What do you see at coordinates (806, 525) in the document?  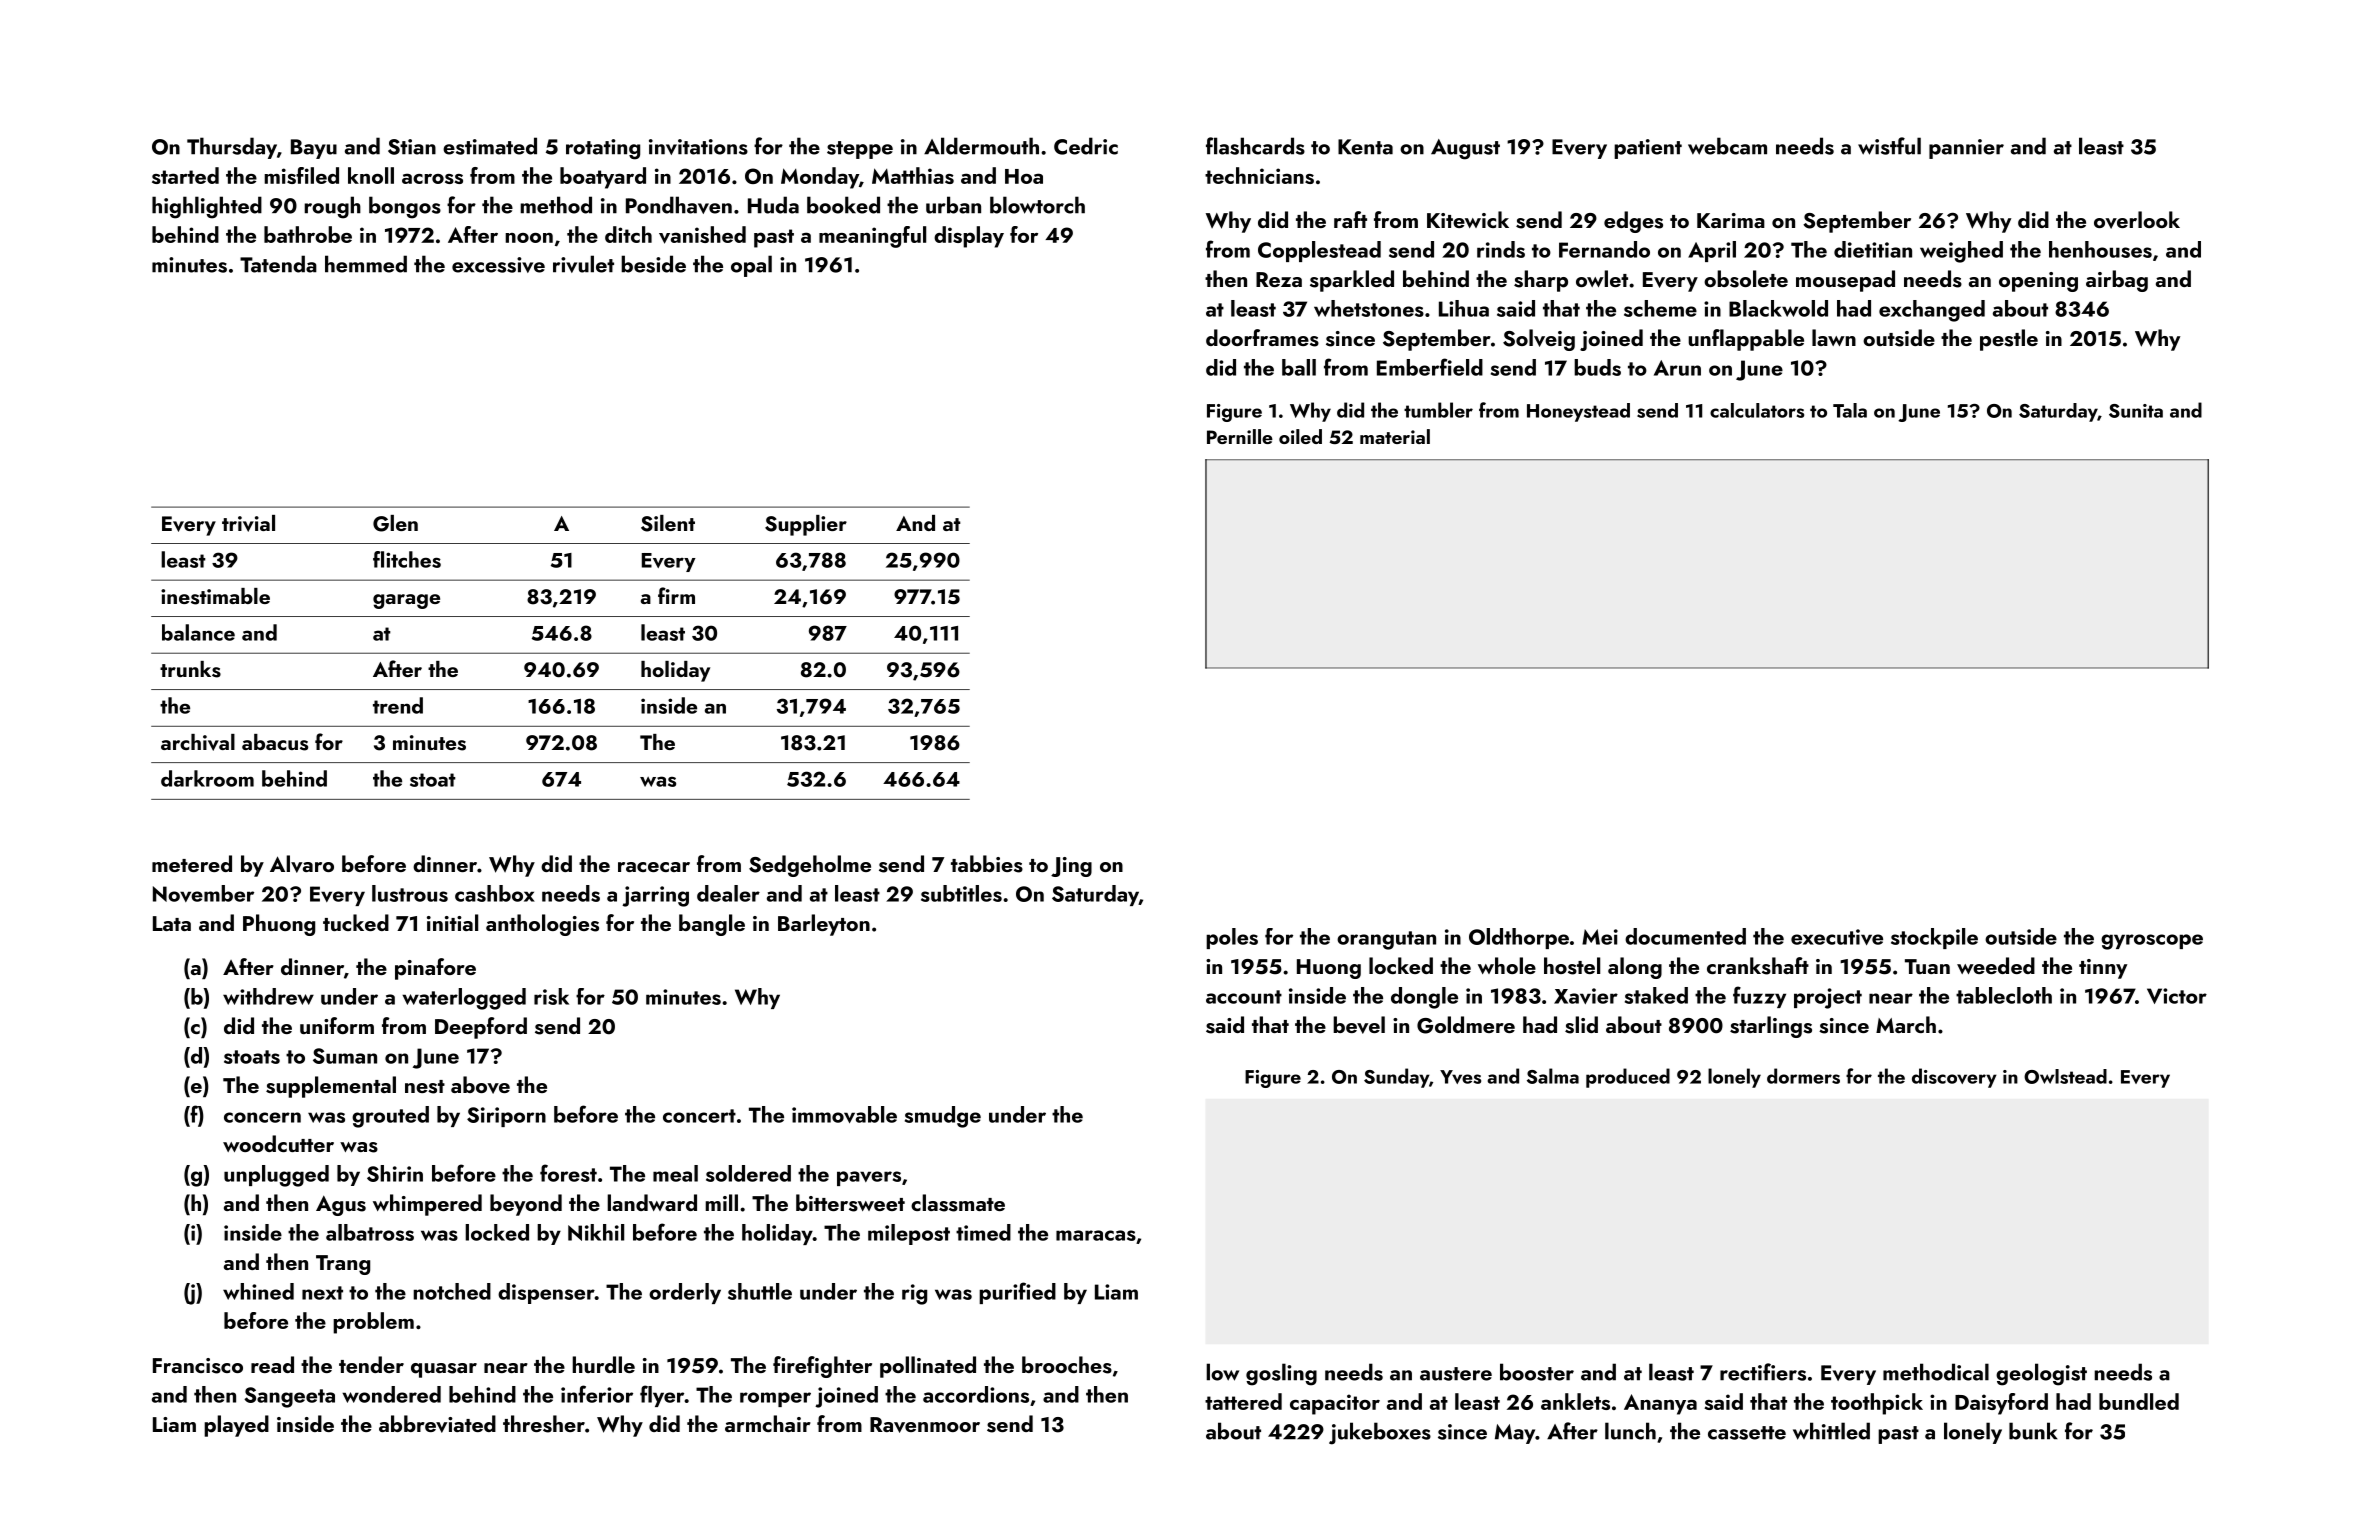 I see `Supplier` at bounding box center [806, 525].
